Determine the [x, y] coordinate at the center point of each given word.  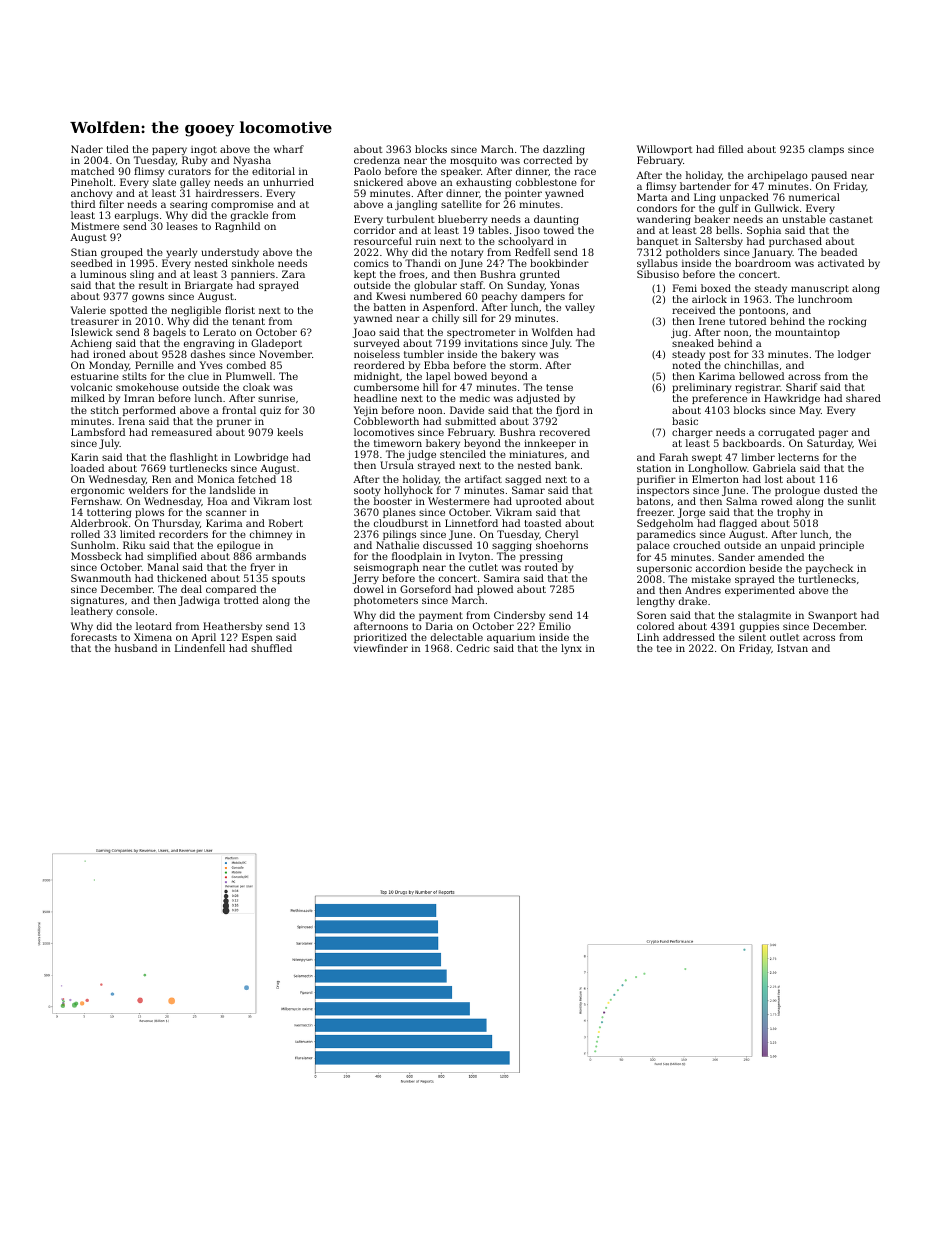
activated [841, 263]
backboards [752, 443]
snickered [378, 182]
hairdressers [227, 193]
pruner [234, 423]
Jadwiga [199, 601]
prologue [797, 492]
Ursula [397, 465]
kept [365, 275]
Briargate [209, 286]
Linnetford [471, 523]
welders [148, 490]
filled [730, 149]
